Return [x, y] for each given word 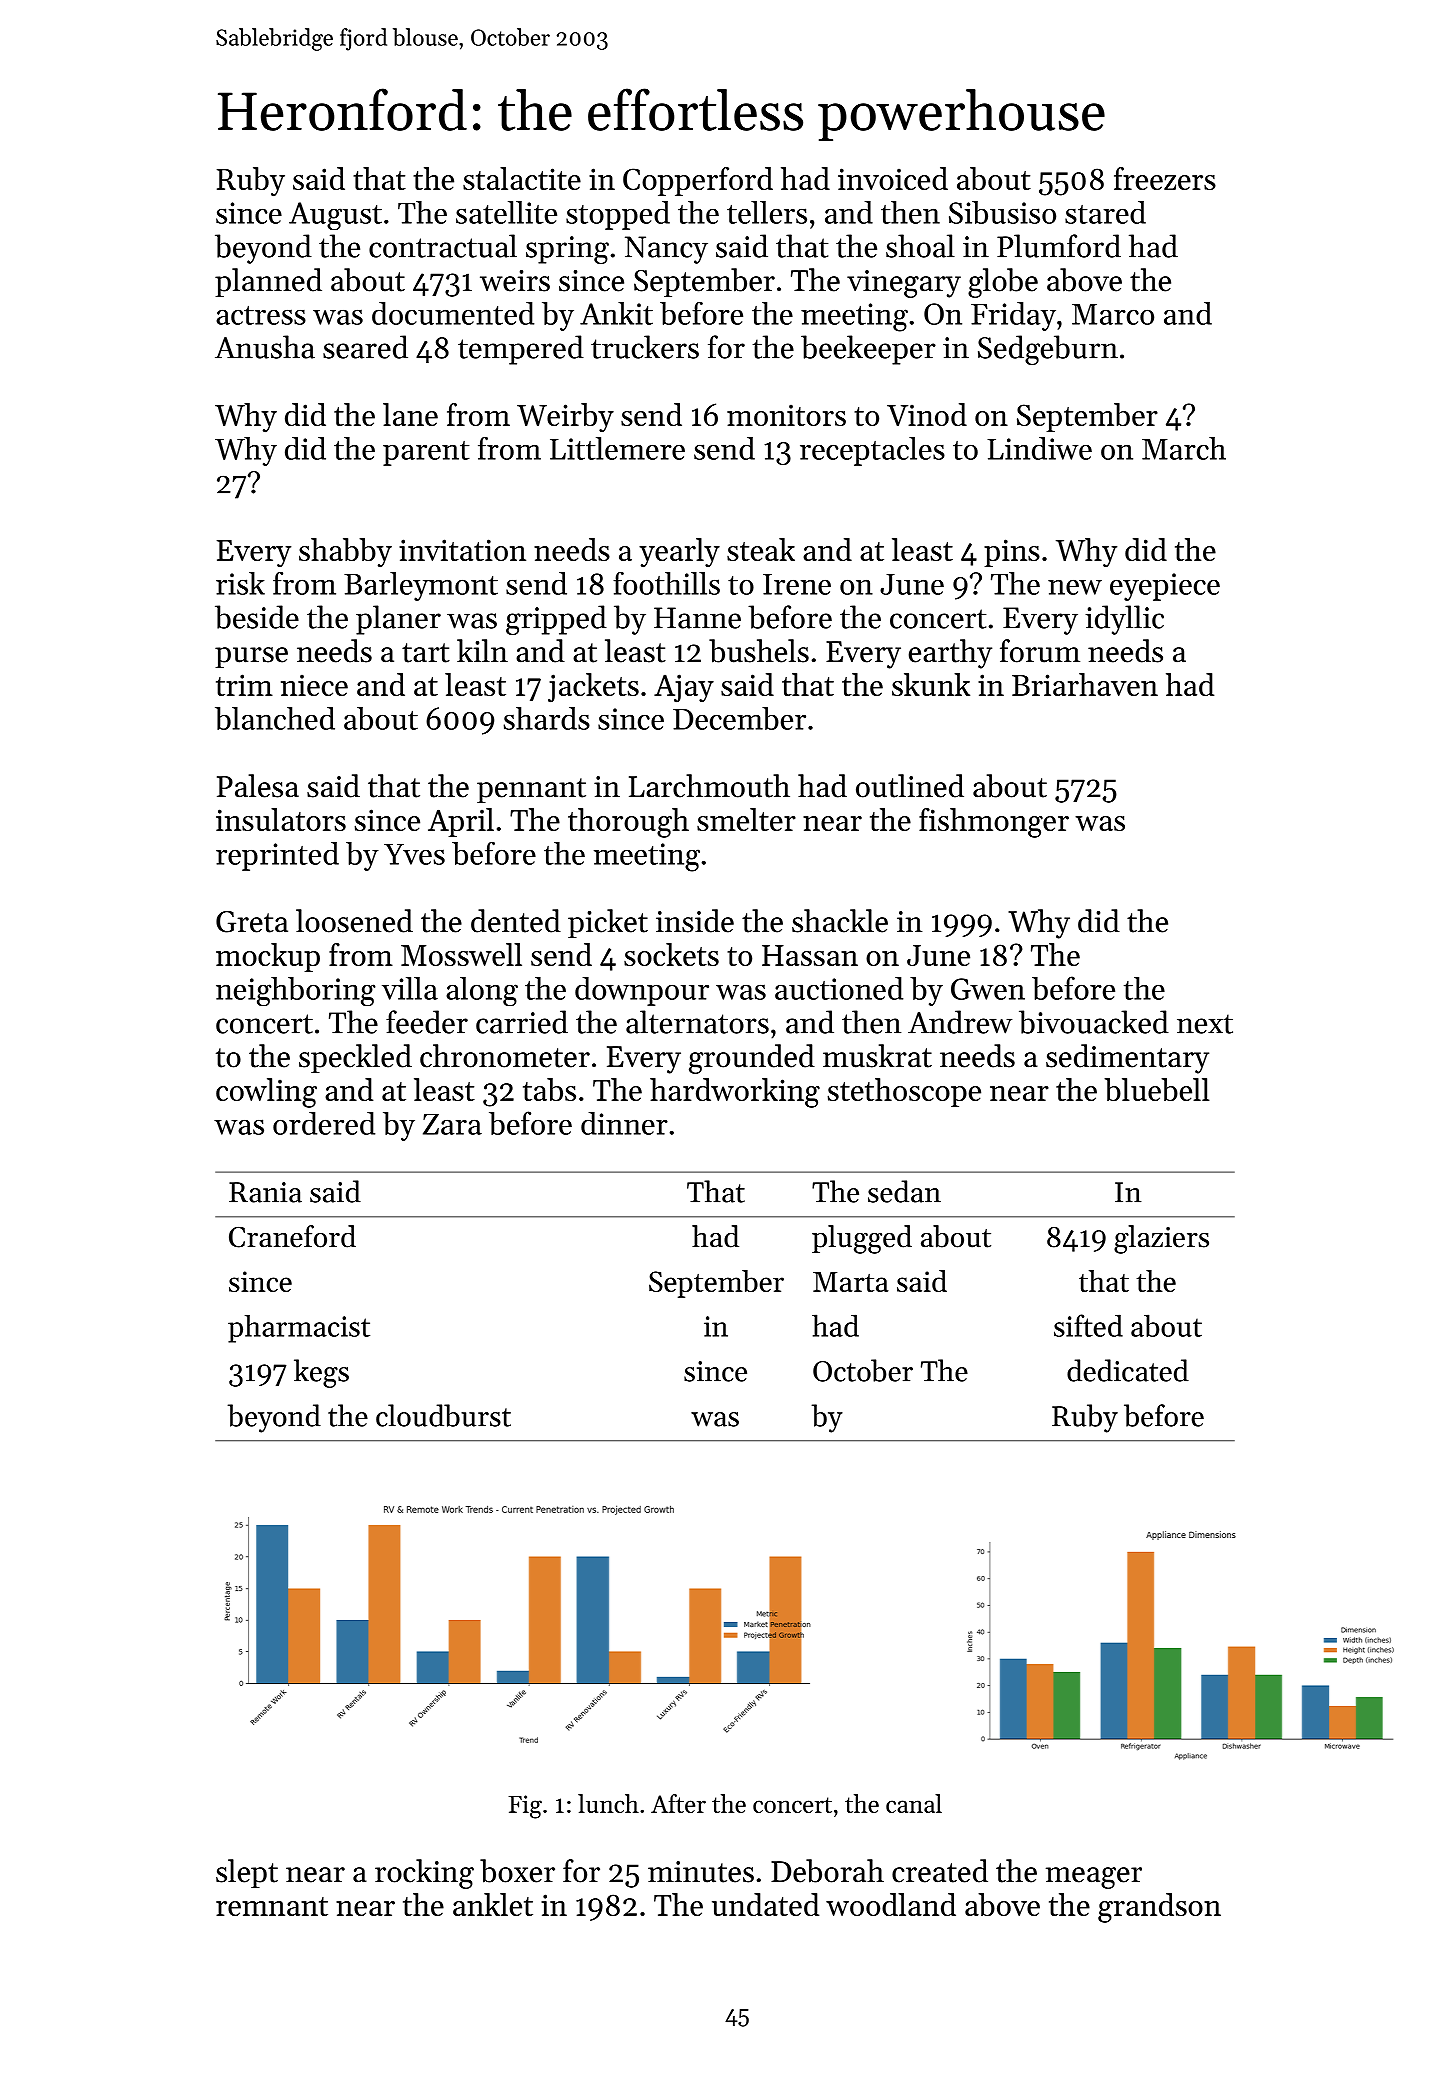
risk [240, 583]
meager [1094, 1878]
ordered [324, 1123]
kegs [321, 1373]
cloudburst [443, 1415]
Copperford [698, 181]
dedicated [1128, 1370]
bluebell [1157, 1089]
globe [1003, 283]
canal [914, 1803]
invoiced [893, 178]
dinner [624, 1123]
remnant [272, 1906]
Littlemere [617, 448]
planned [268, 282]
